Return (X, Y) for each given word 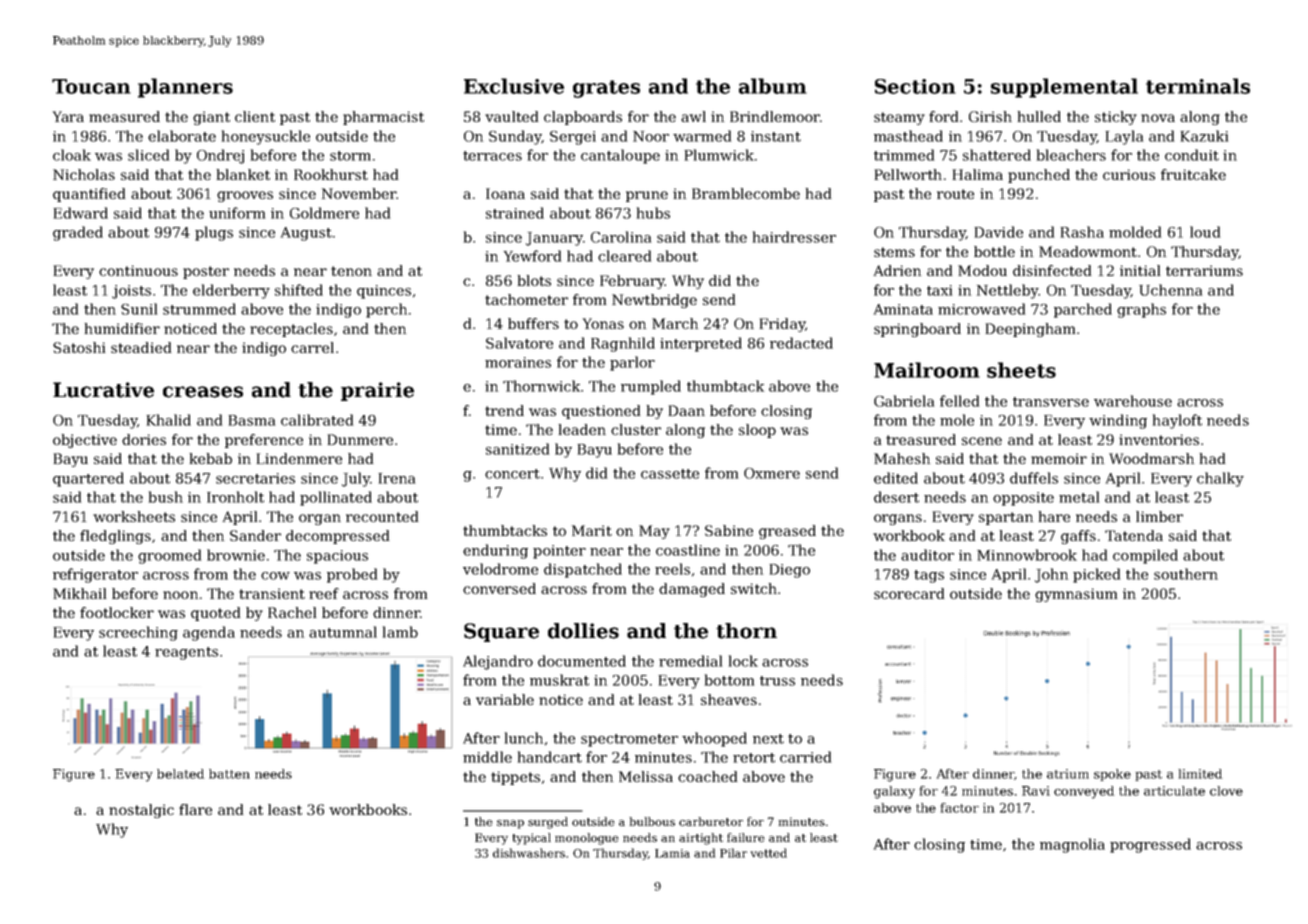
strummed (199, 309)
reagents (186, 653)
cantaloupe (620, 156)
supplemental (1064, 88)
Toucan (91, 86)
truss (777, 681)
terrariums (1204, 270)
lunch (524, 738)
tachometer (526, 299)
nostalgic (141, 811)
